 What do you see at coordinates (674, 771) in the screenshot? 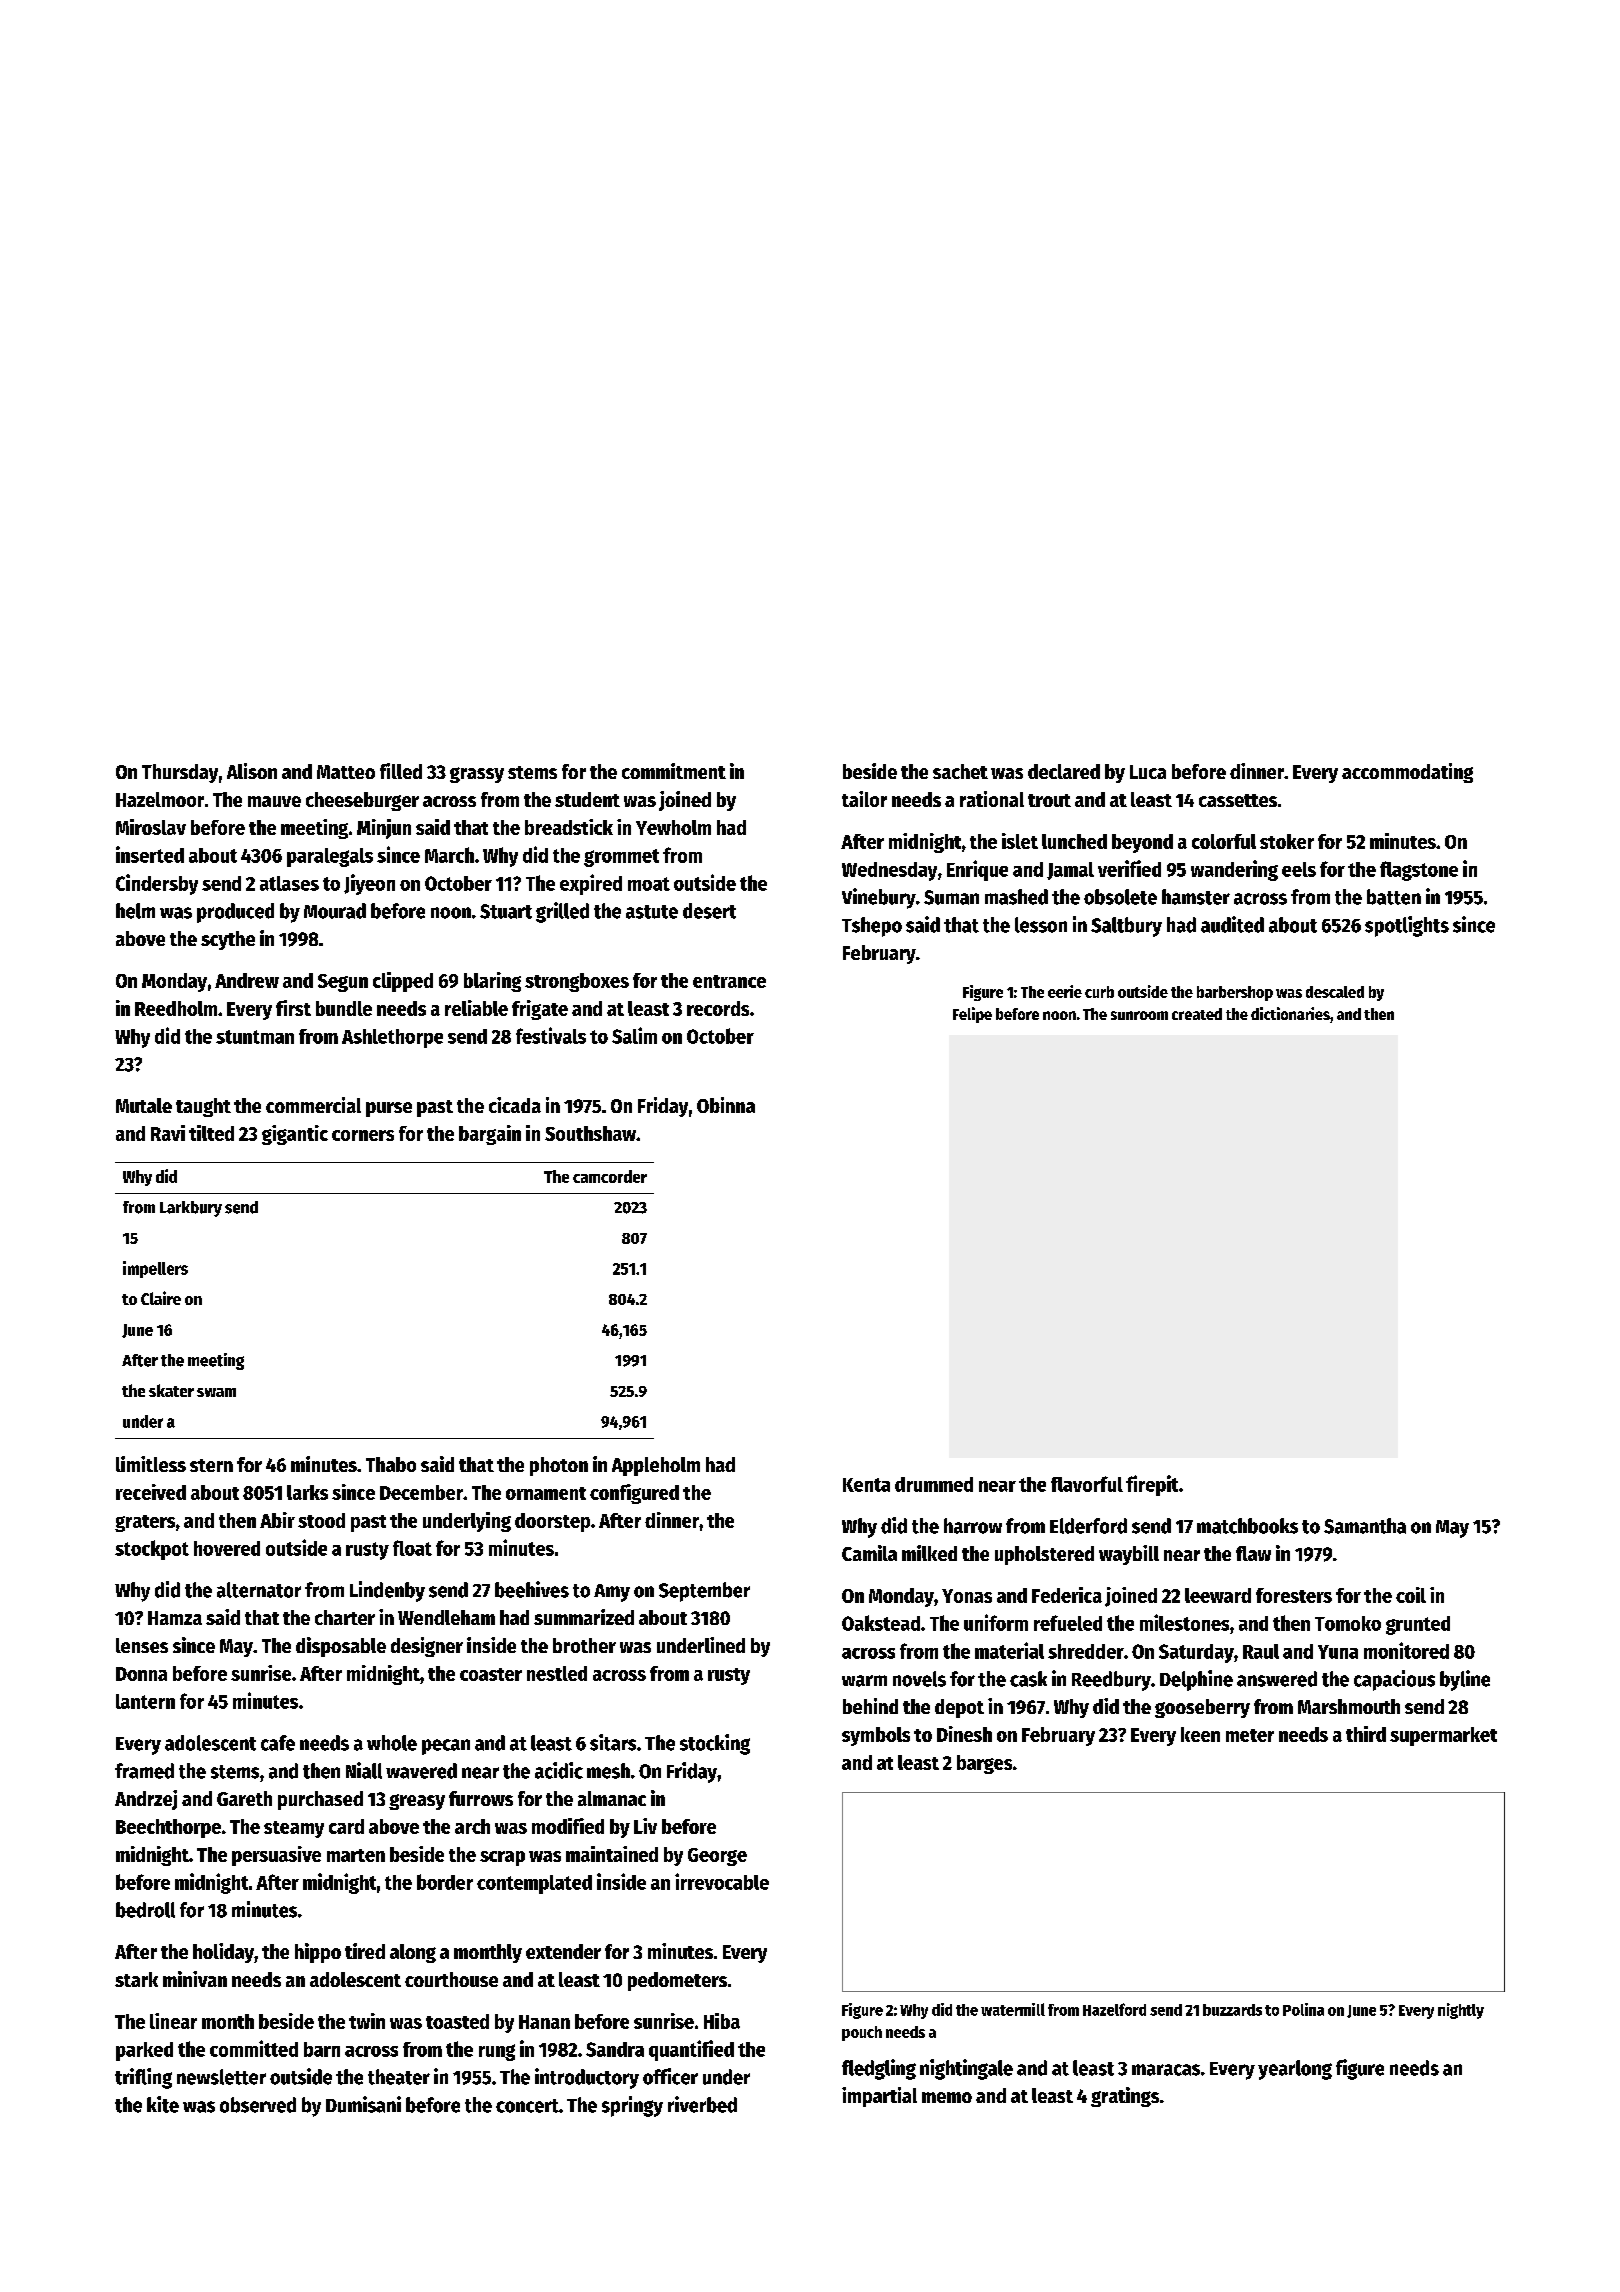
I see `commitment` at bounding box center [674, 771].
